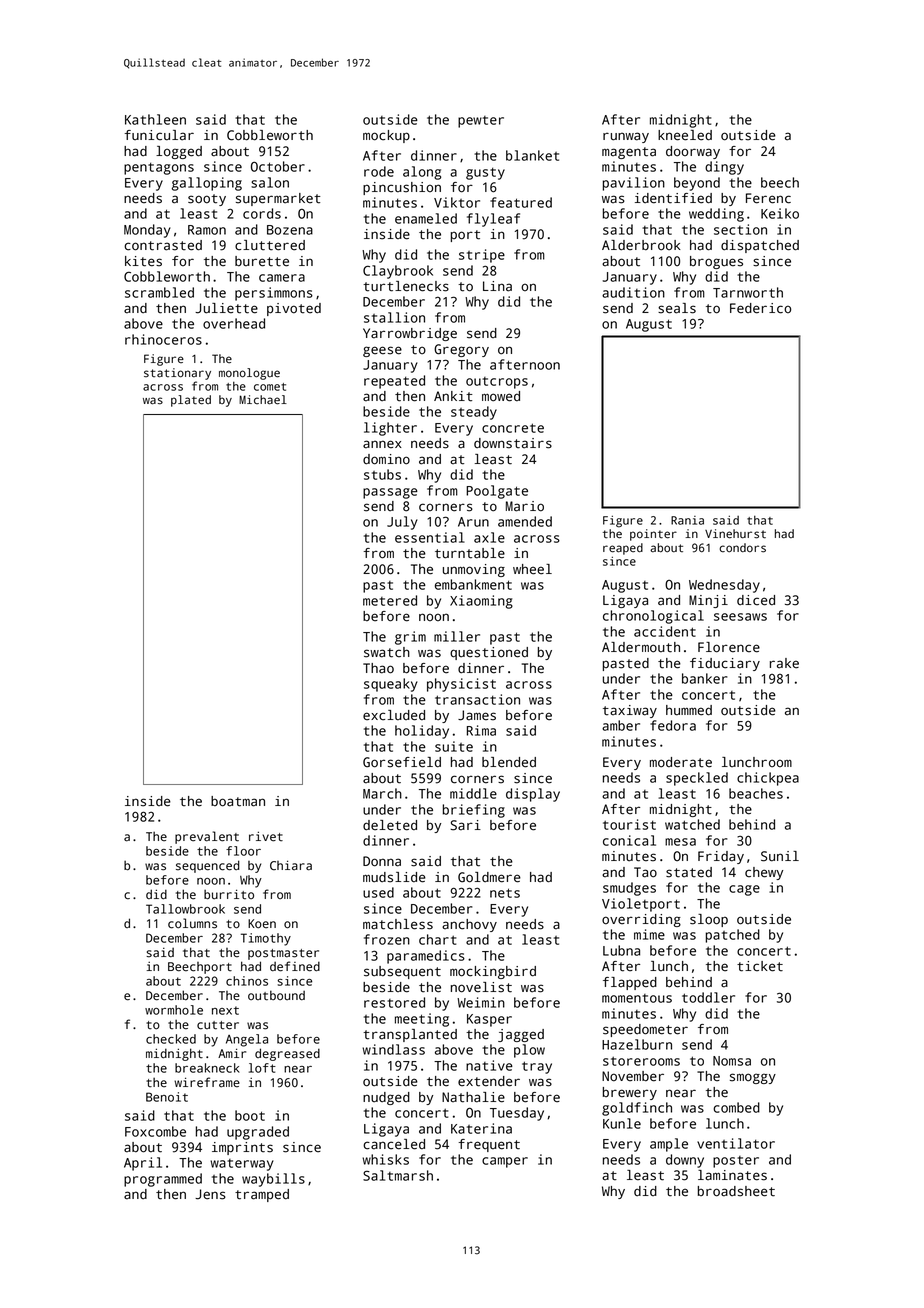  I want to click on rhinoceros, so click(163, 339).
